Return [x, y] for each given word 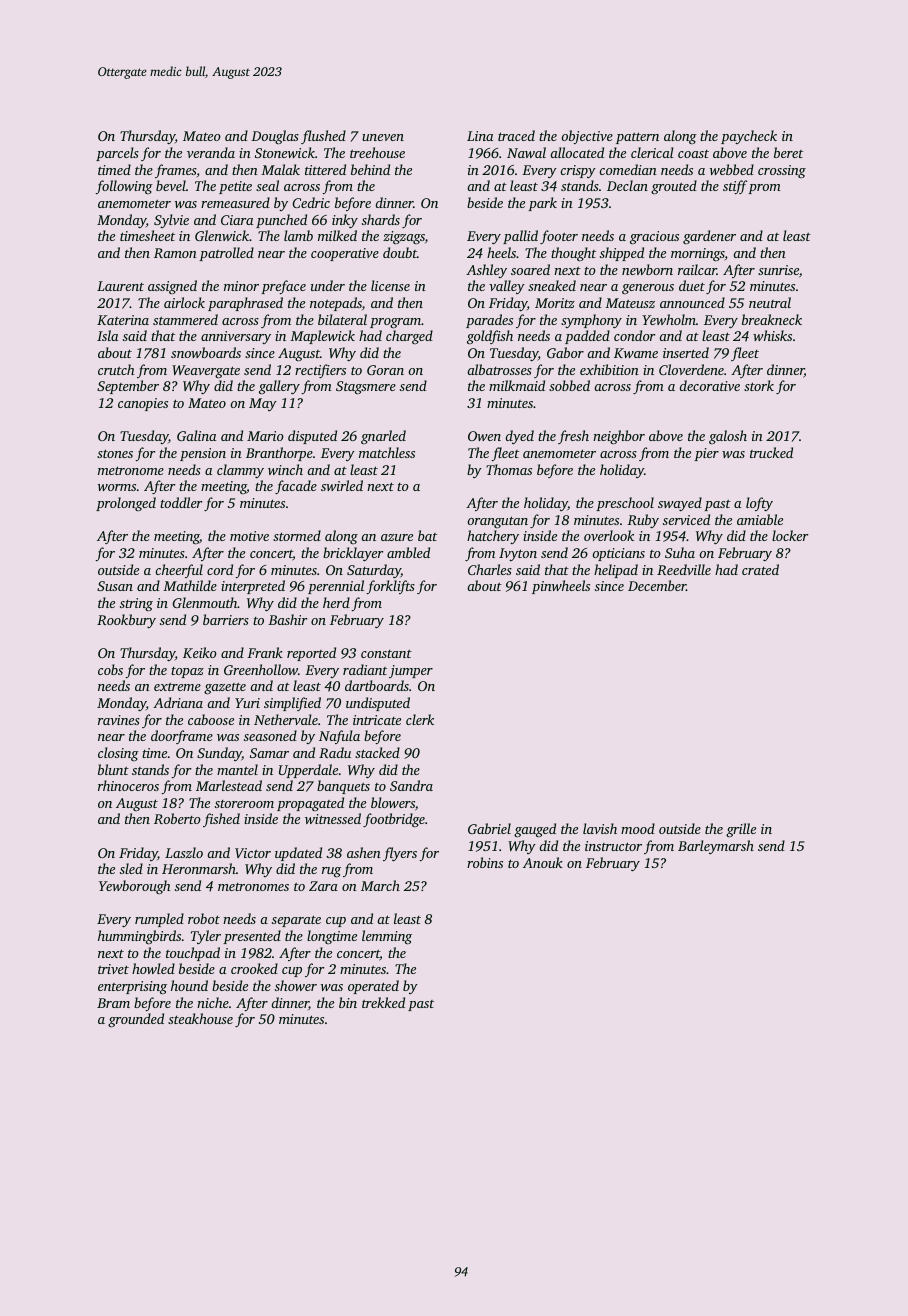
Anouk [543, 862]
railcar [697, 269]
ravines [119, 720]
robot [204, 918]
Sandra [411, 785]
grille [741, 830]
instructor [613, 846]
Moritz [555, 303]
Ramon [175, 253]
